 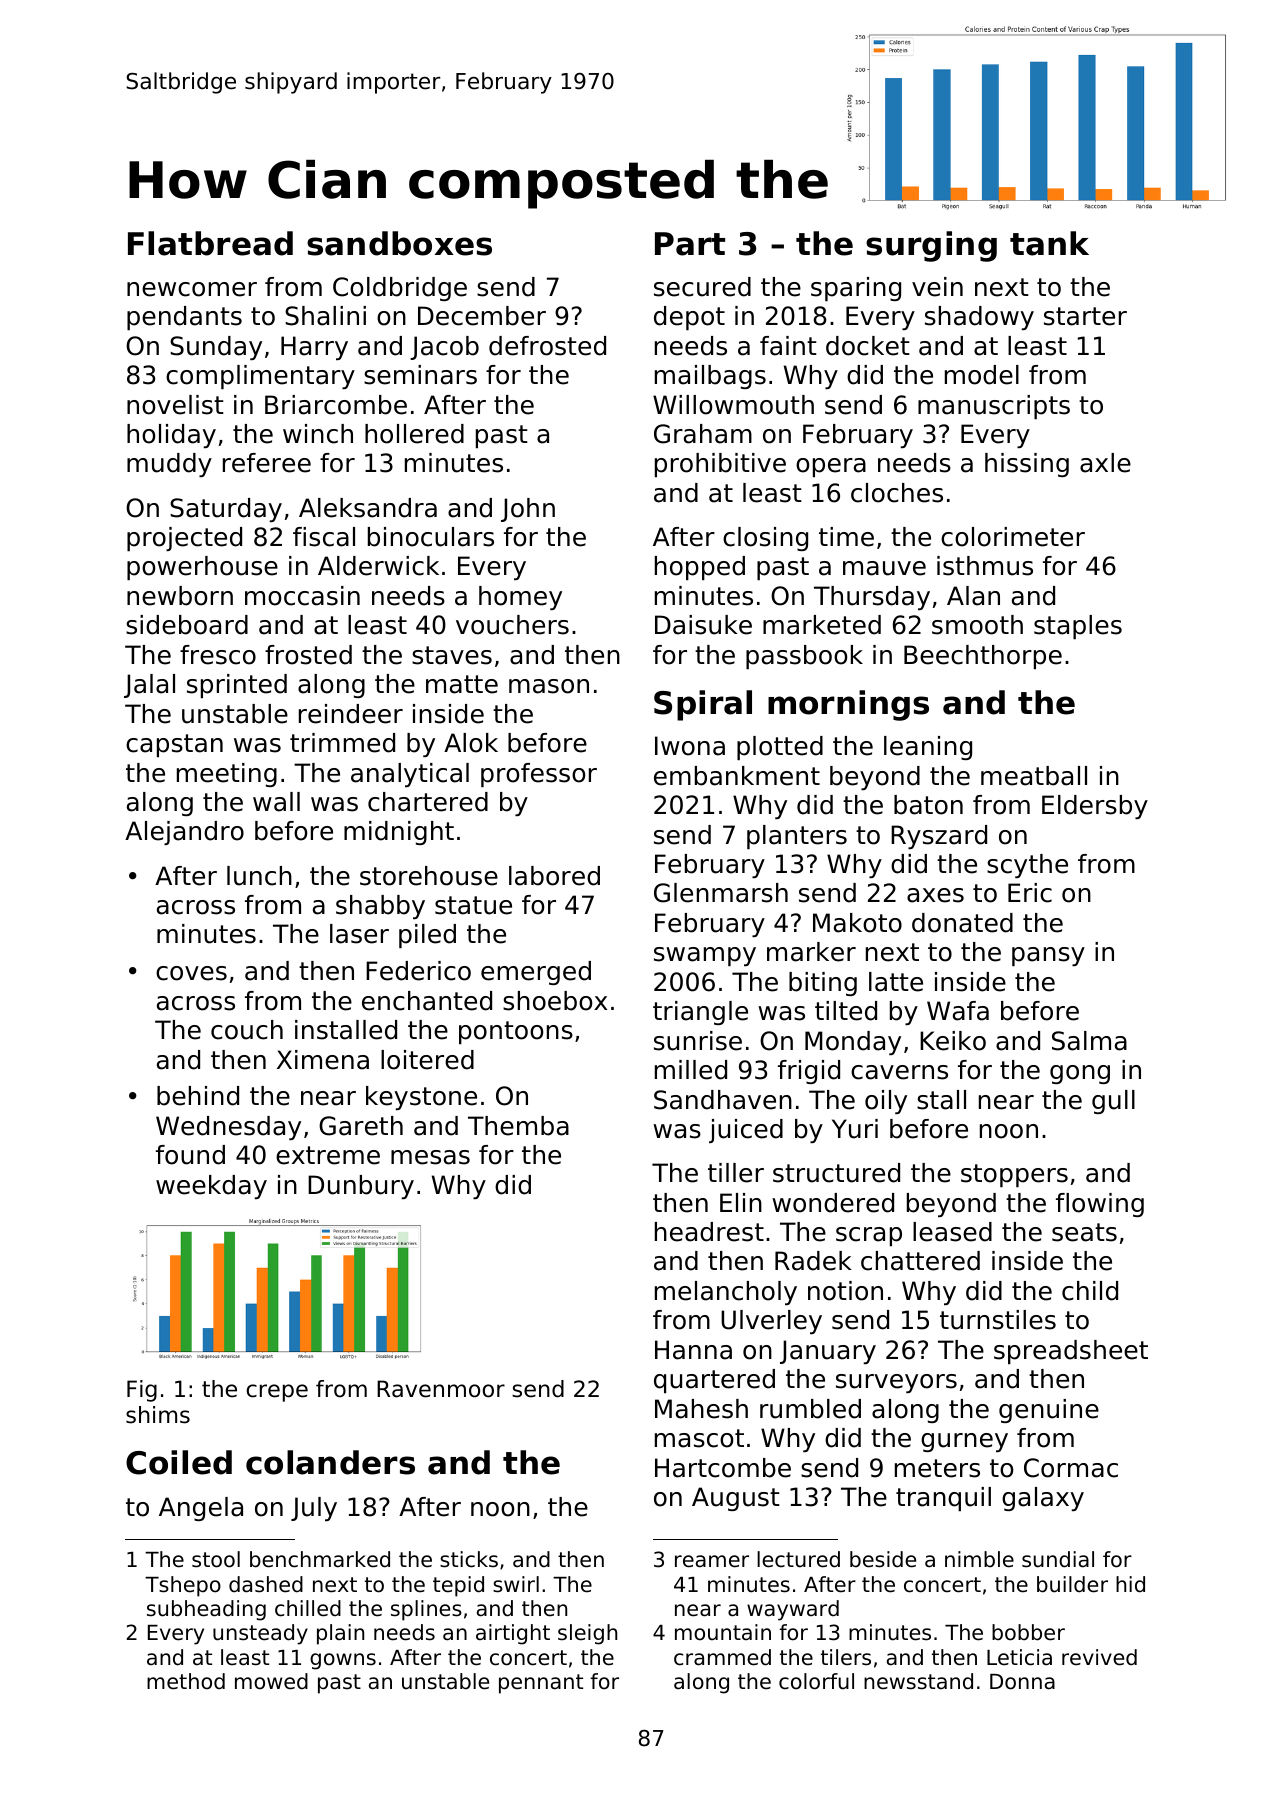 I want to click on gowns, so click(x=343, y=1661).
